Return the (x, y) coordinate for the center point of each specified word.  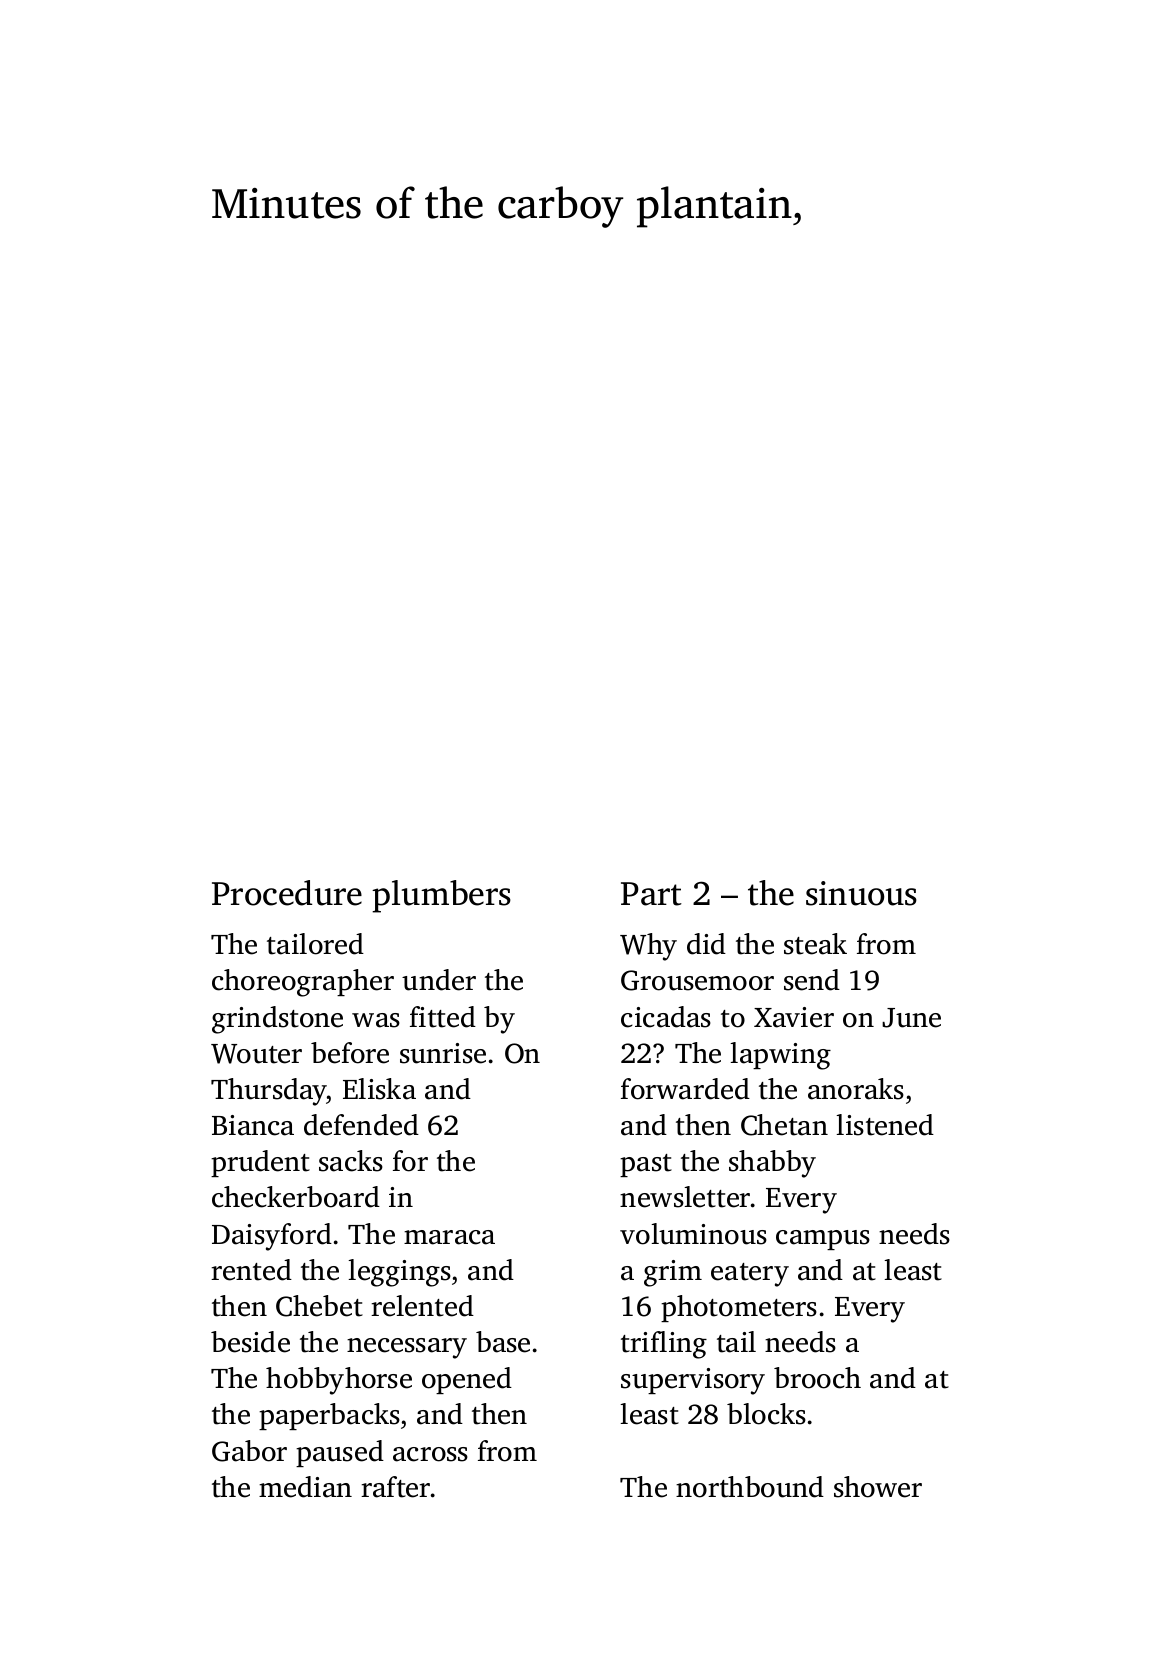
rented (251, 1270)
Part (651, 894)
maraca (449, 1237)
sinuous (861, 893)
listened (885, 1125)
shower (878, 1487)
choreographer (303, 983)
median (305, 1487)
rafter (395, 1487)
